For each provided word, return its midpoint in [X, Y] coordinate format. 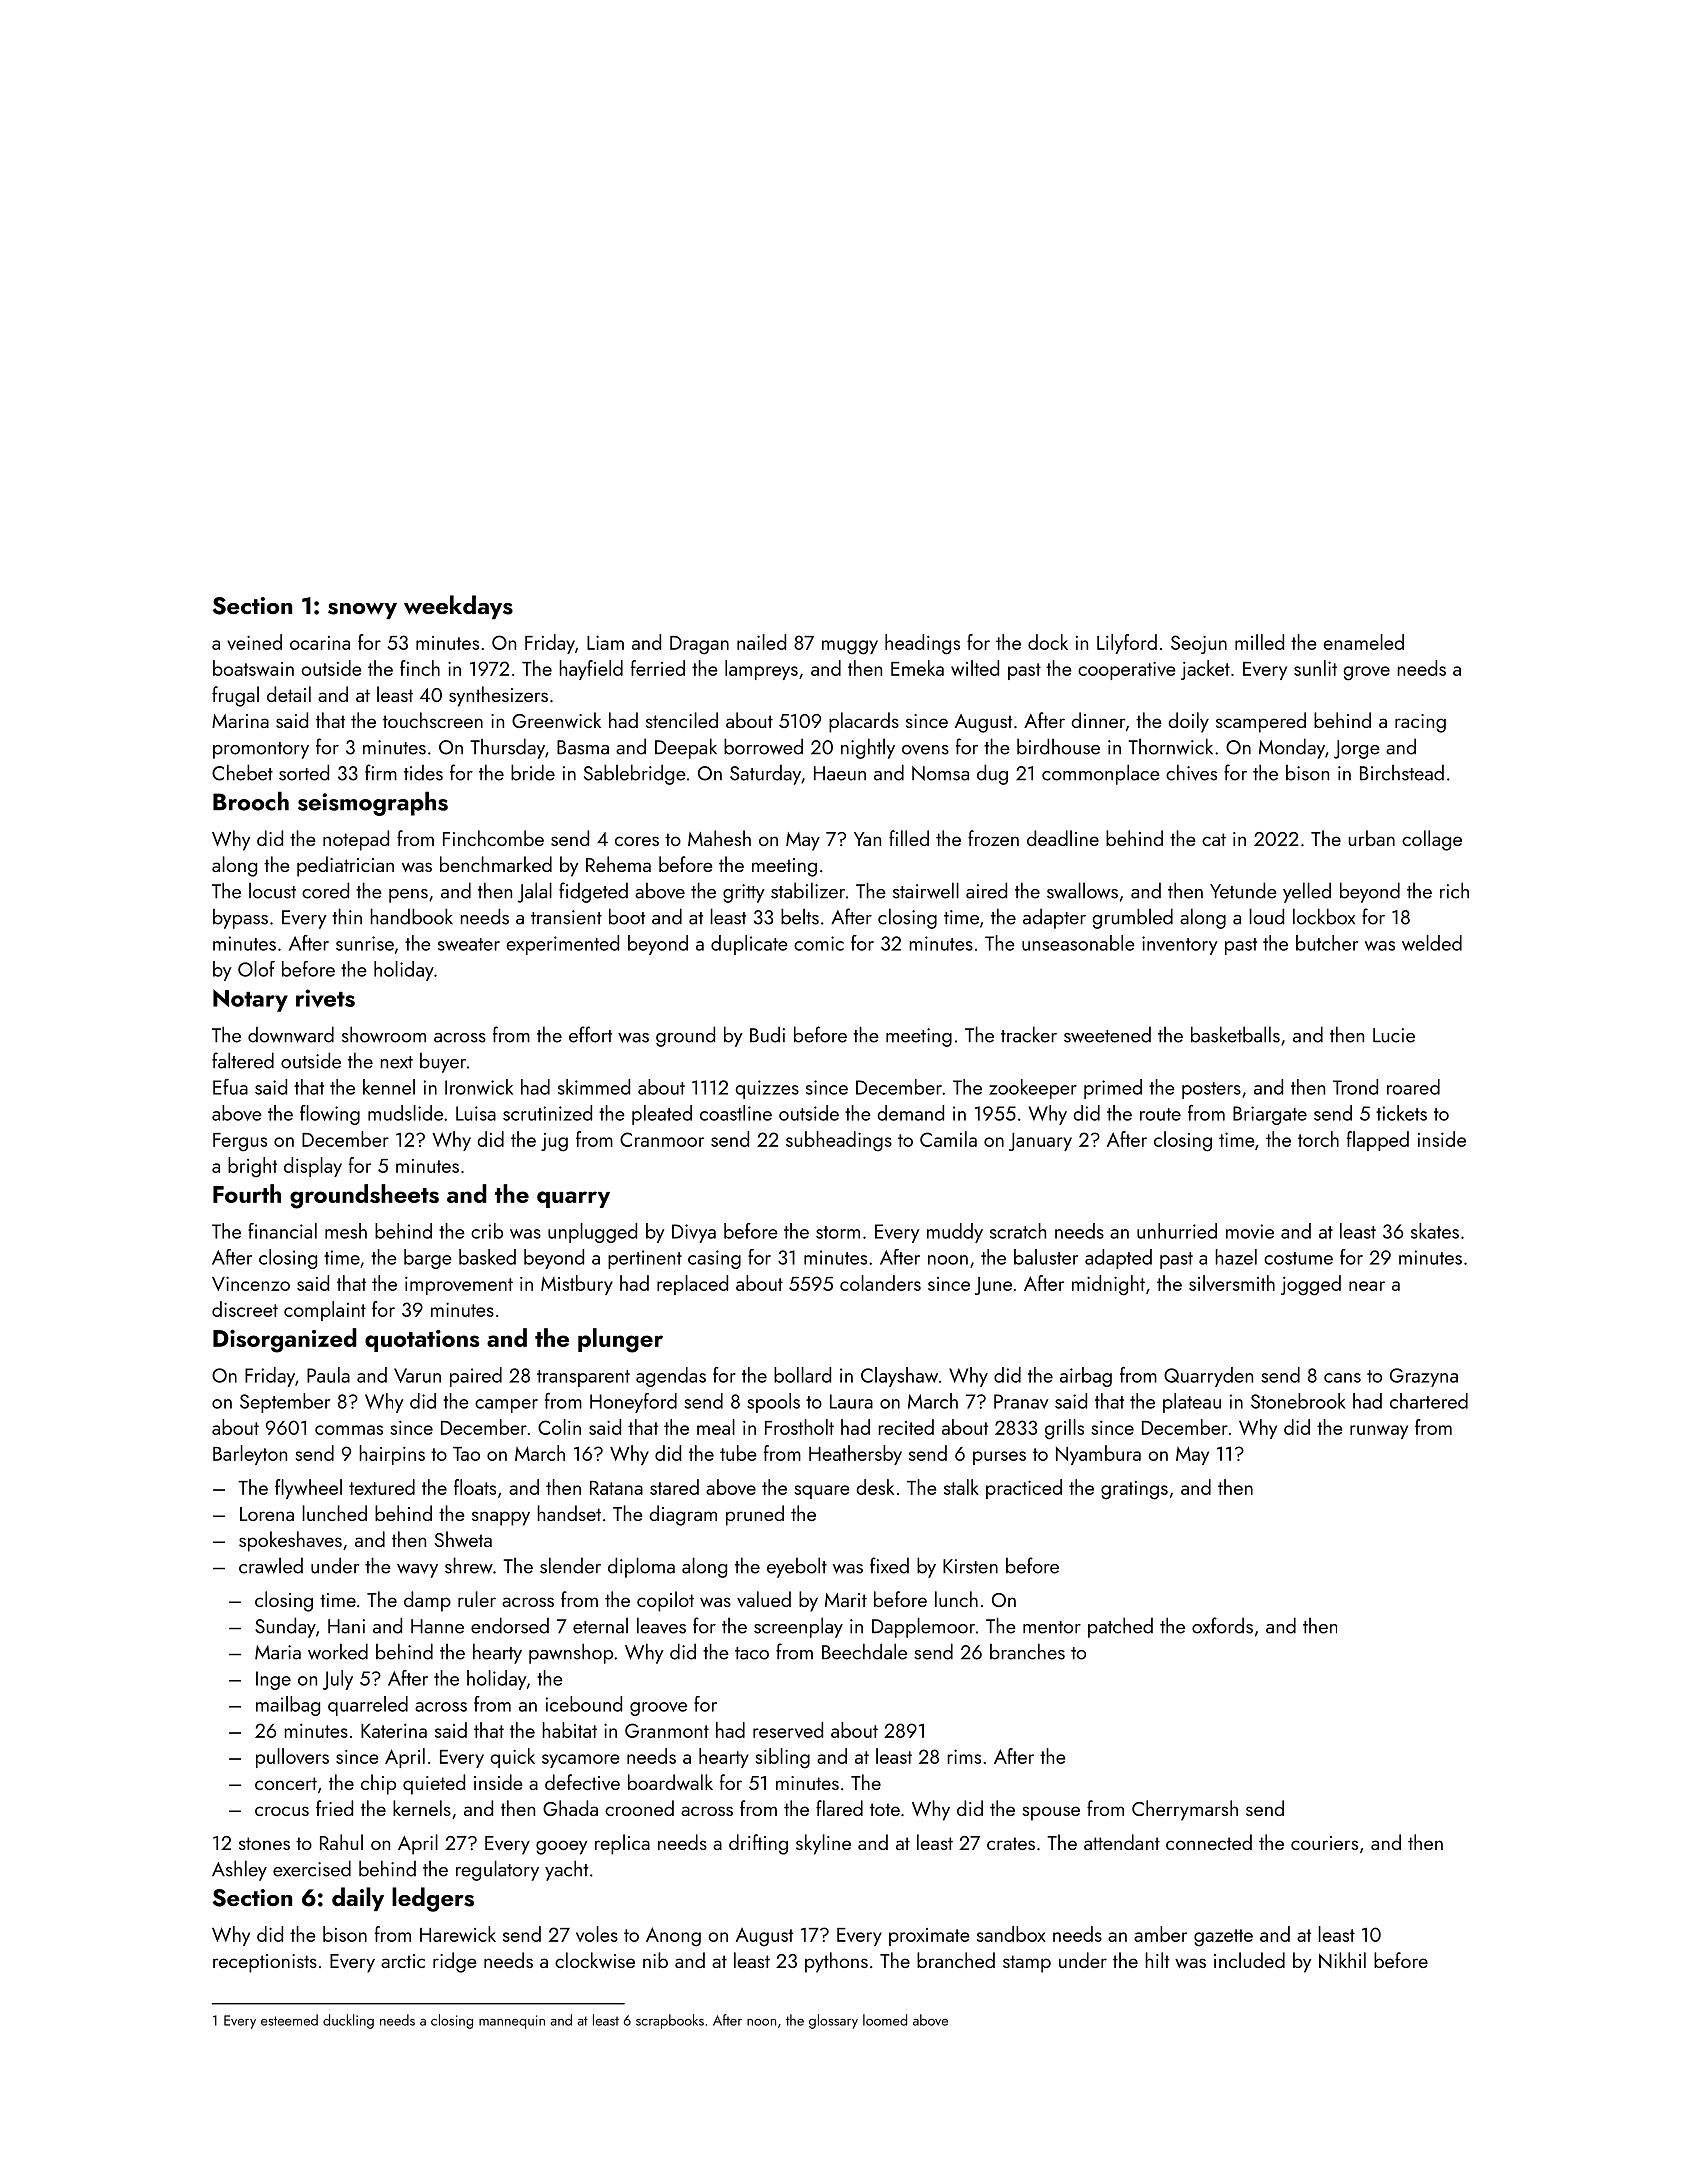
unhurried [1177, 1231]
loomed [885, 2020]
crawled [271, 1565]
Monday [1292, 748]
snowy [362, 610]
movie [1250, 1231]
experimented [562, 945]
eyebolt [797, 1567]
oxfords [1222, 1625]
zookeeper [1033, 1089]
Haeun [840, 773]
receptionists [265, 1963]
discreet [245, 1309]
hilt [1157, 1960]
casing [714, 1259]
